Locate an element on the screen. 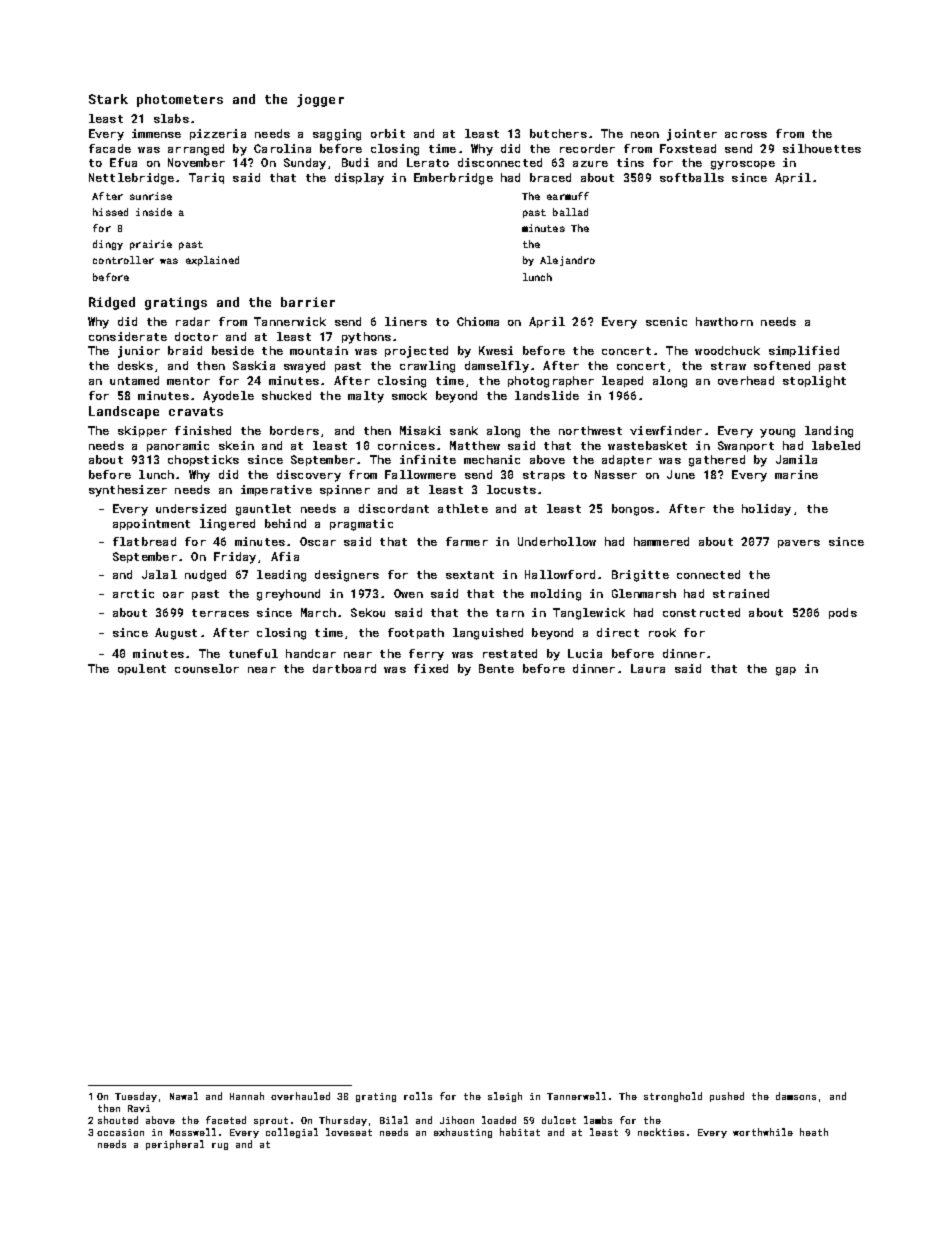 The width and height of the screenshot is (952, 1233). nudged is located at coordinates (205, 576).
